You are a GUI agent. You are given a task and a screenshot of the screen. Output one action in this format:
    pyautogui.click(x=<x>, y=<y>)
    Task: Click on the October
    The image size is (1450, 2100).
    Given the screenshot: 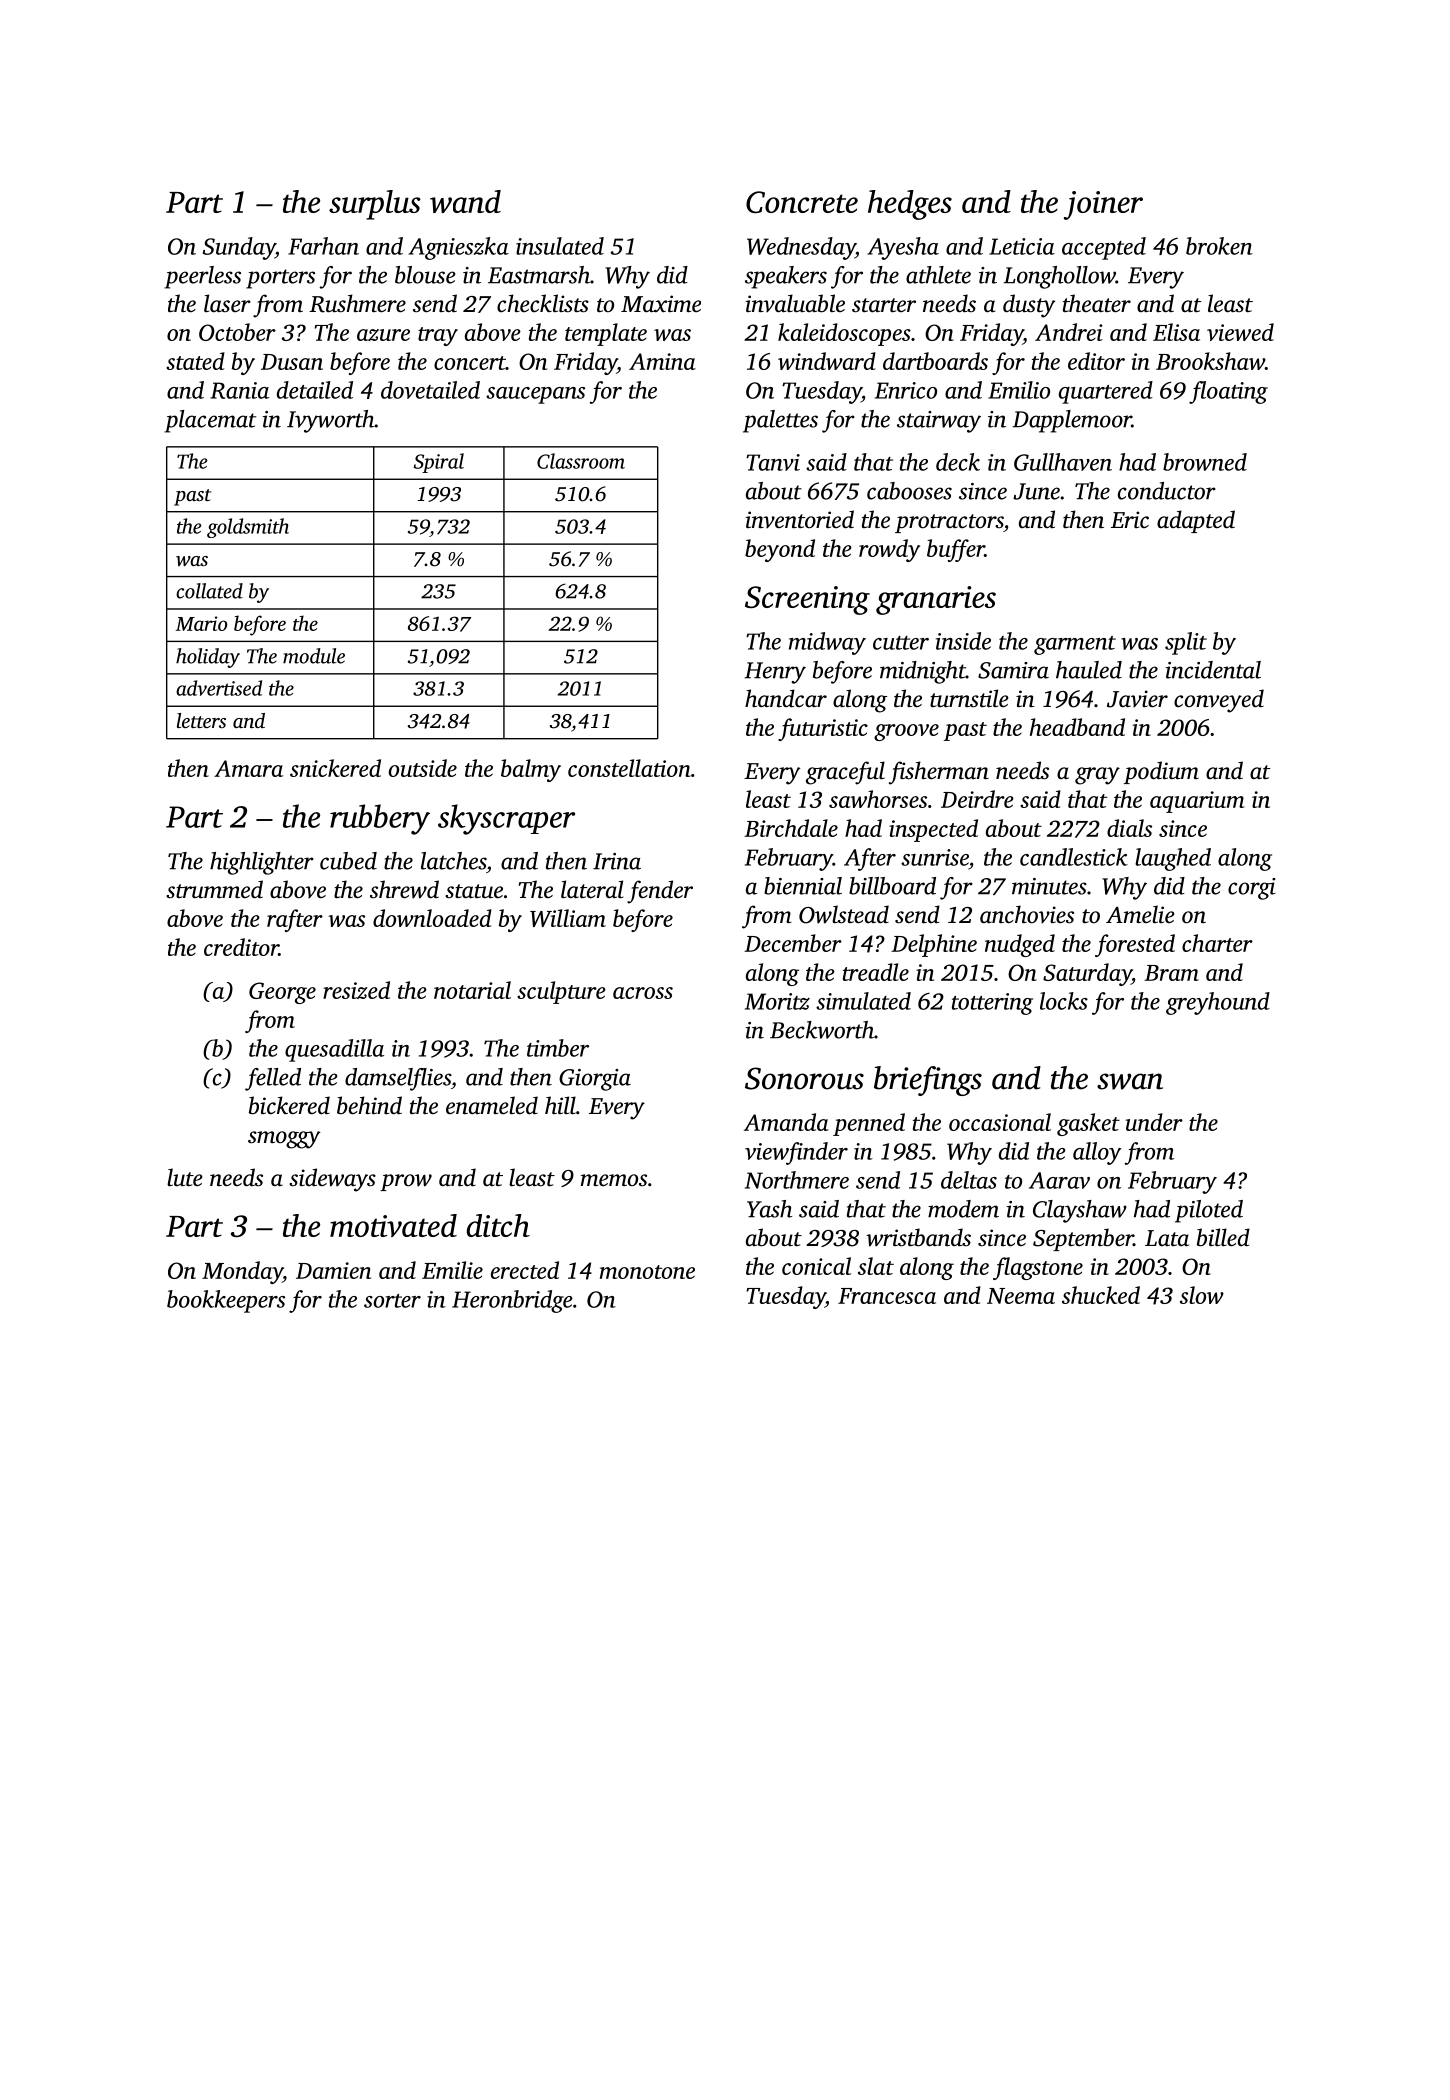 What is the action you would take?
    pyautogui.click(x=237, y=332)
